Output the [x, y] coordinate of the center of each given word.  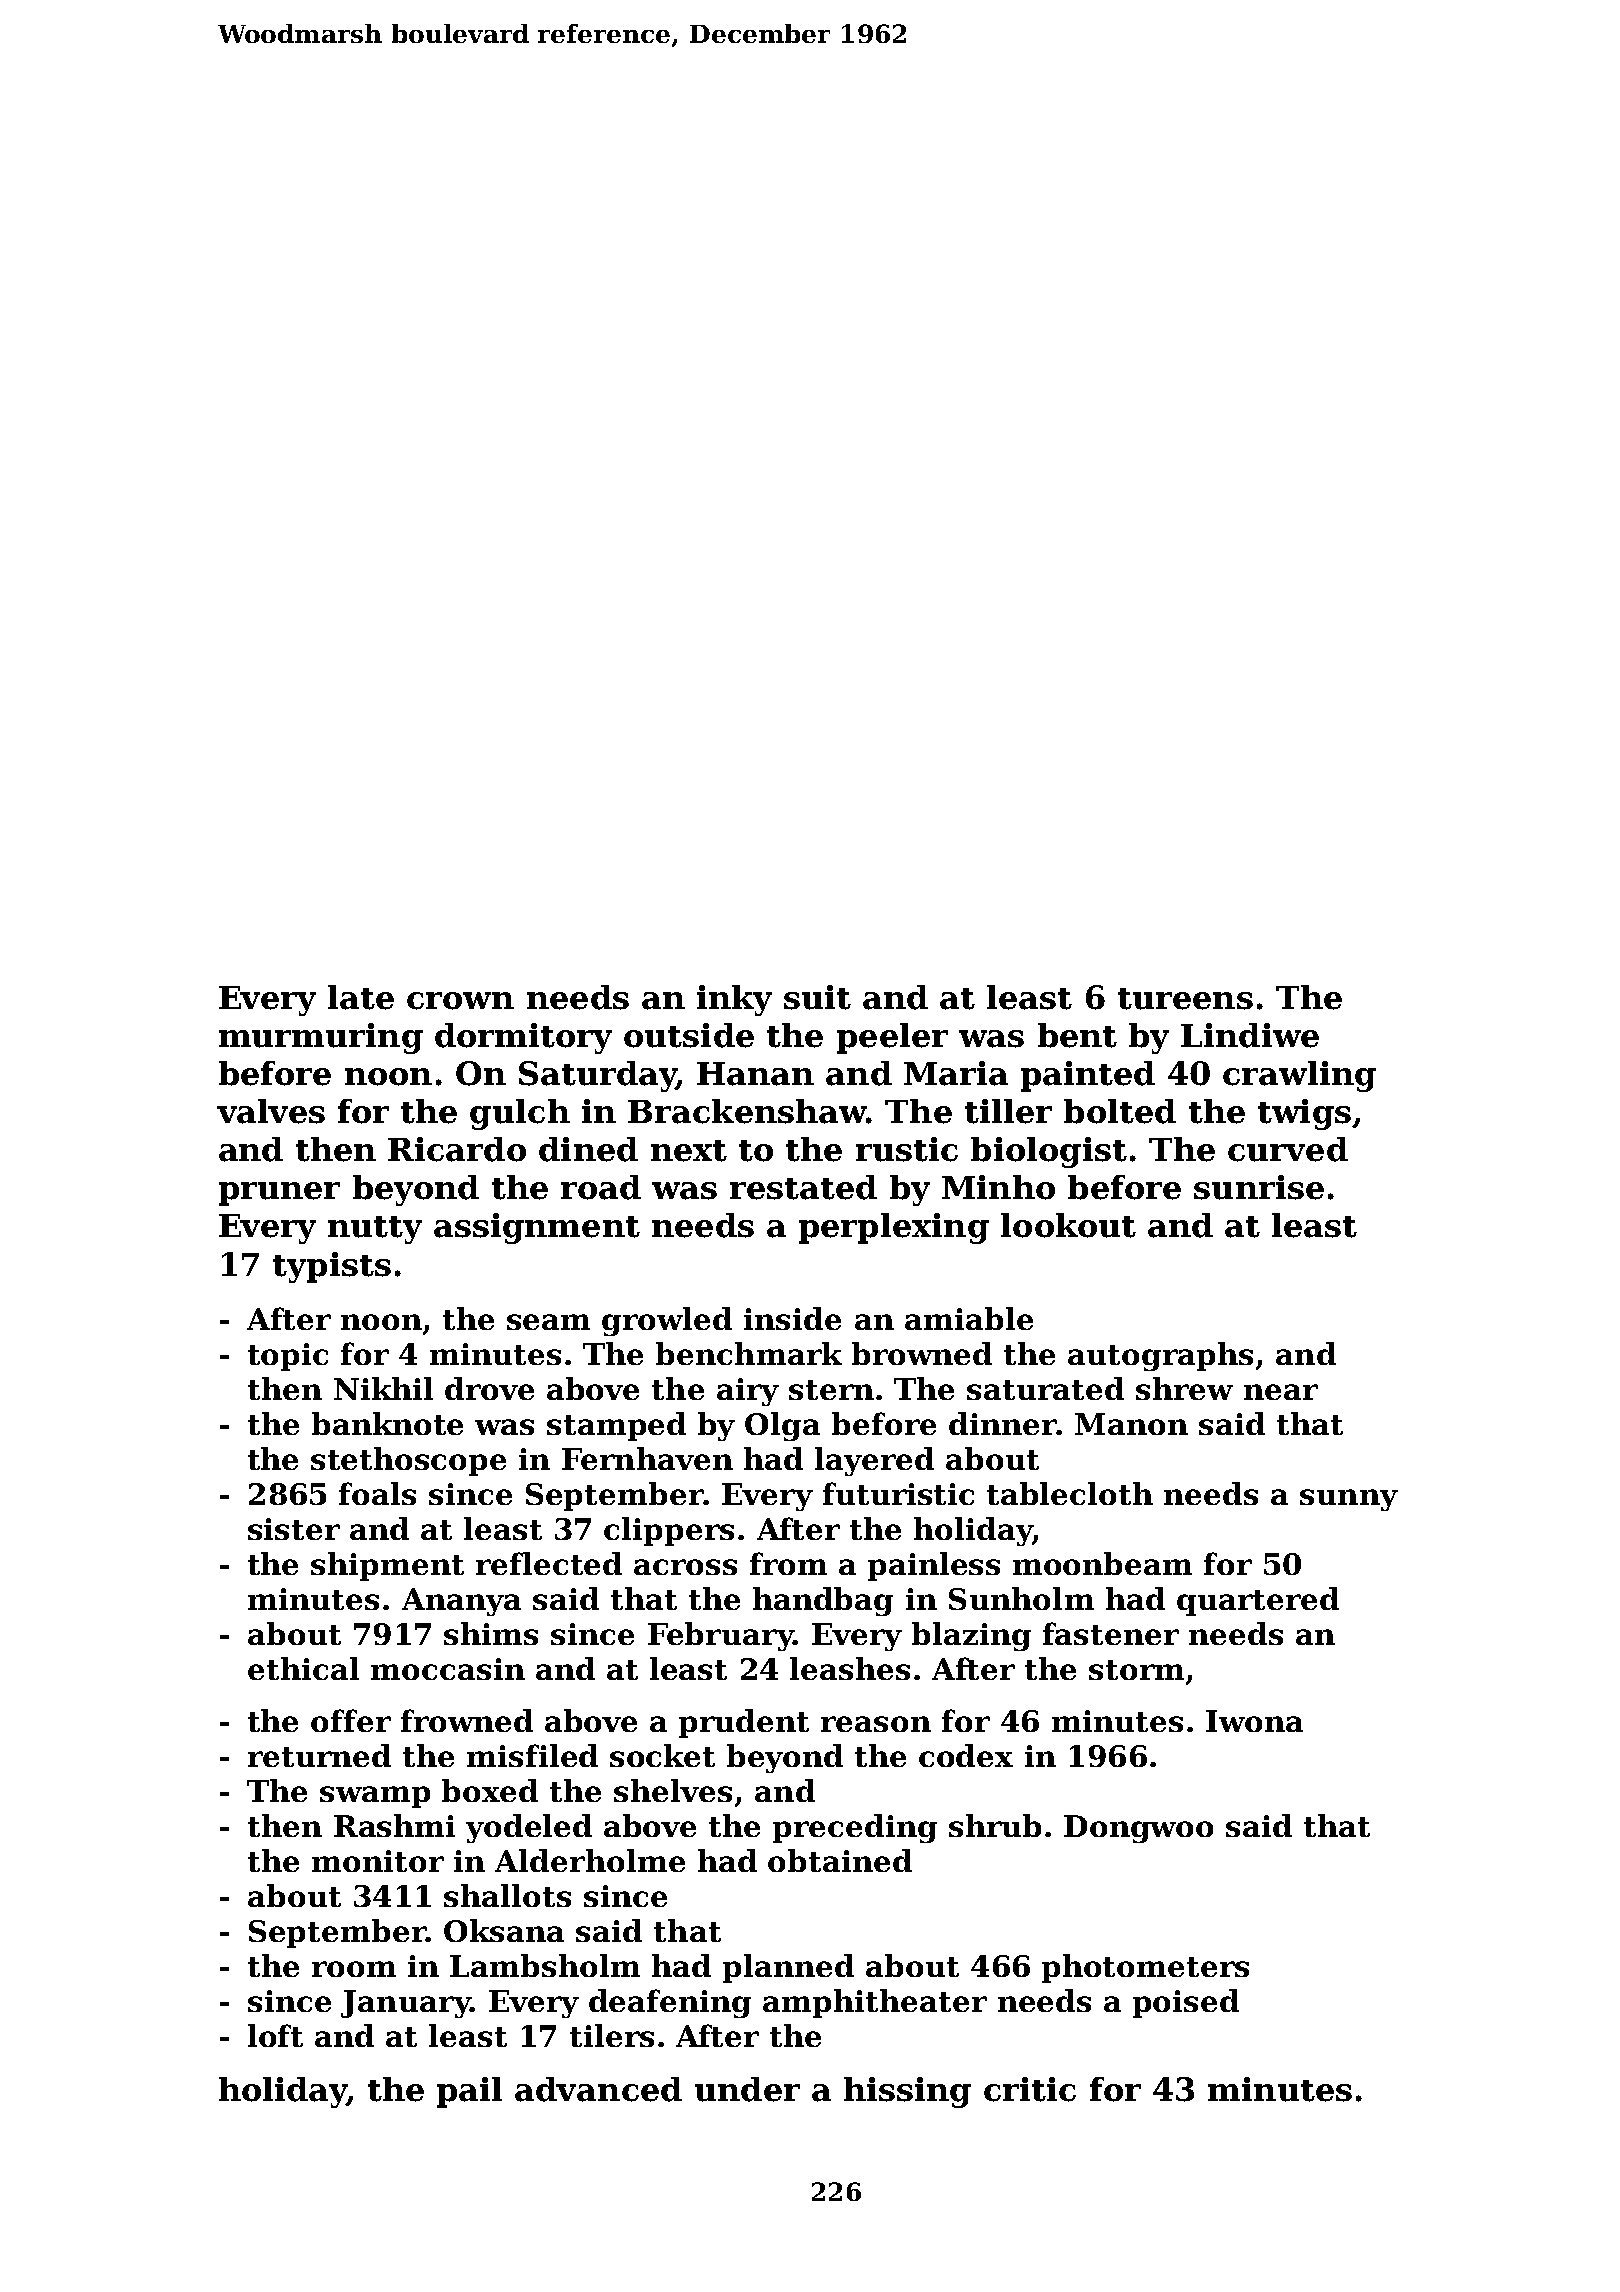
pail [469, 2092]
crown [460, 1001]
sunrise [1259, 1187]
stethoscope [408, 1461]
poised [1186, 2003]
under [747, 2089]
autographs [1160, 1356]
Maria [956, 1073]
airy [748, 1392]
